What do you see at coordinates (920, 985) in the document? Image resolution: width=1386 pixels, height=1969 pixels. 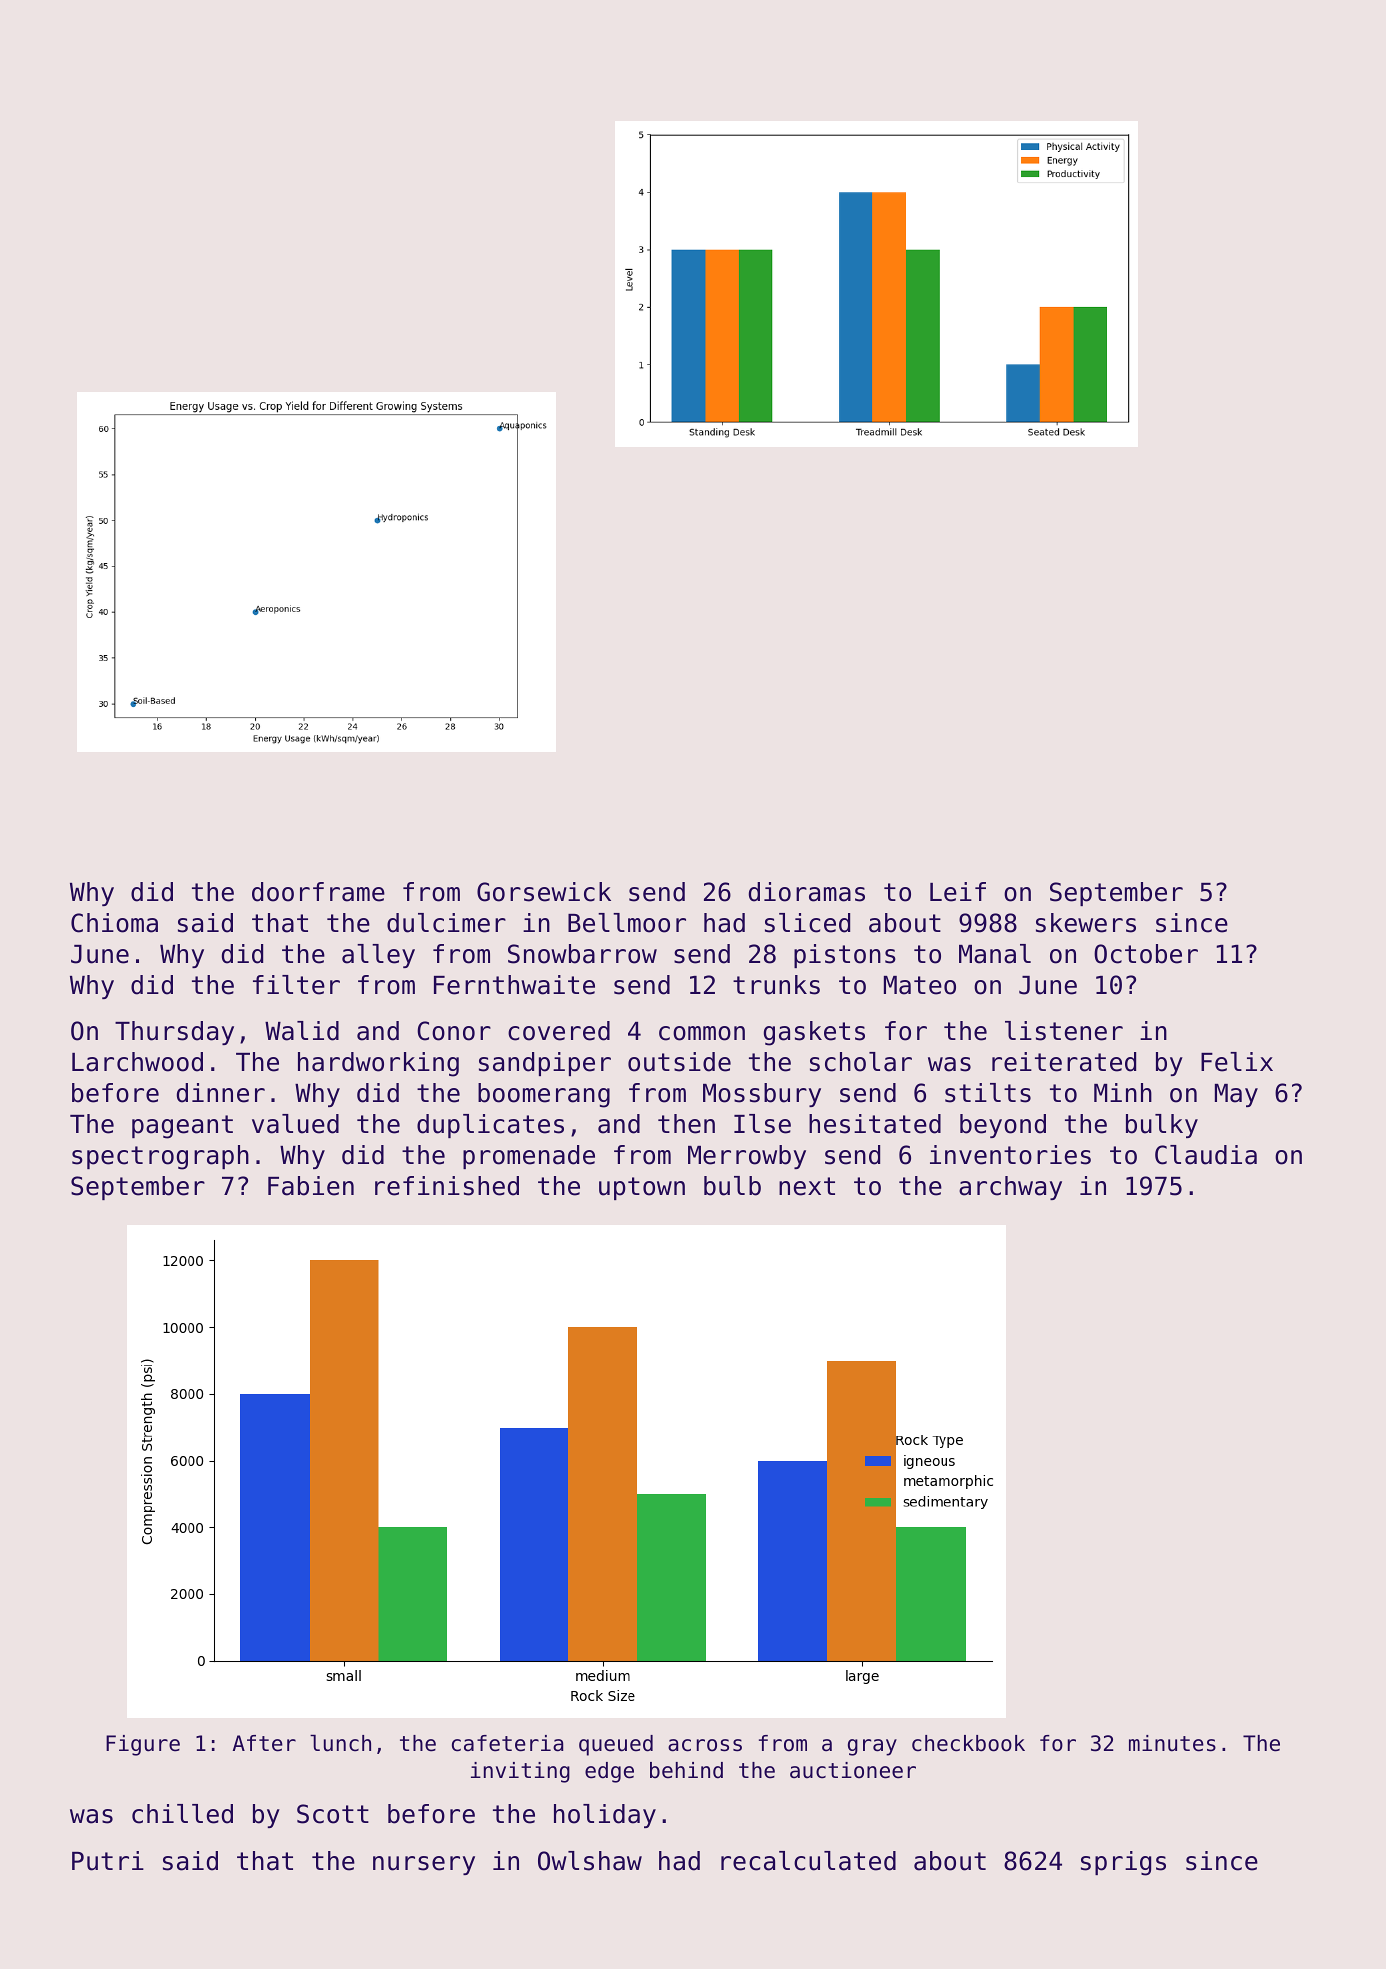 I see `Mateo` at bounding box center [920, 985].
